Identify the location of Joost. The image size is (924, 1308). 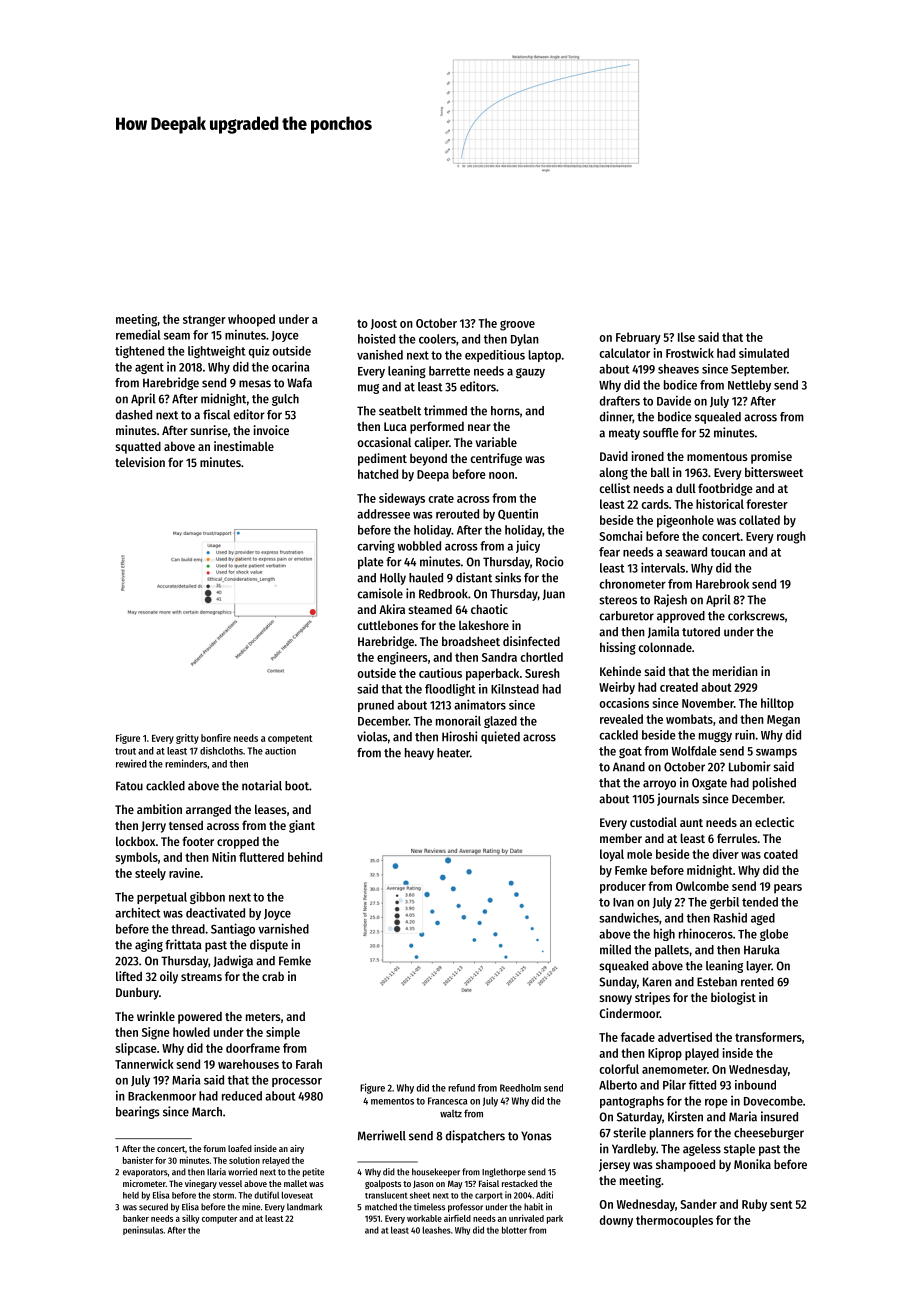
(384, 324).
